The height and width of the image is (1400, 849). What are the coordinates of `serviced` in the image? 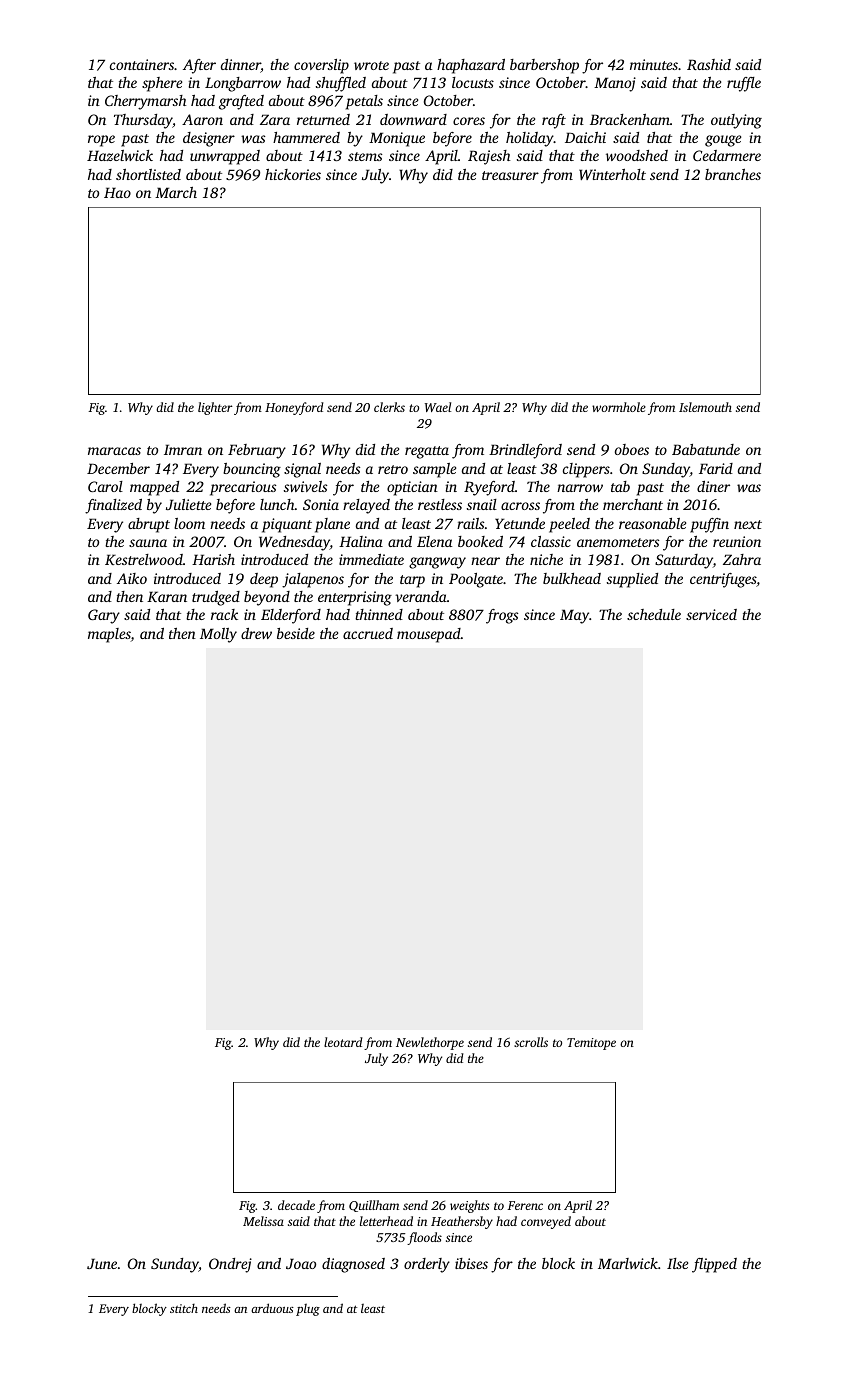 It's located at (711, 614).
